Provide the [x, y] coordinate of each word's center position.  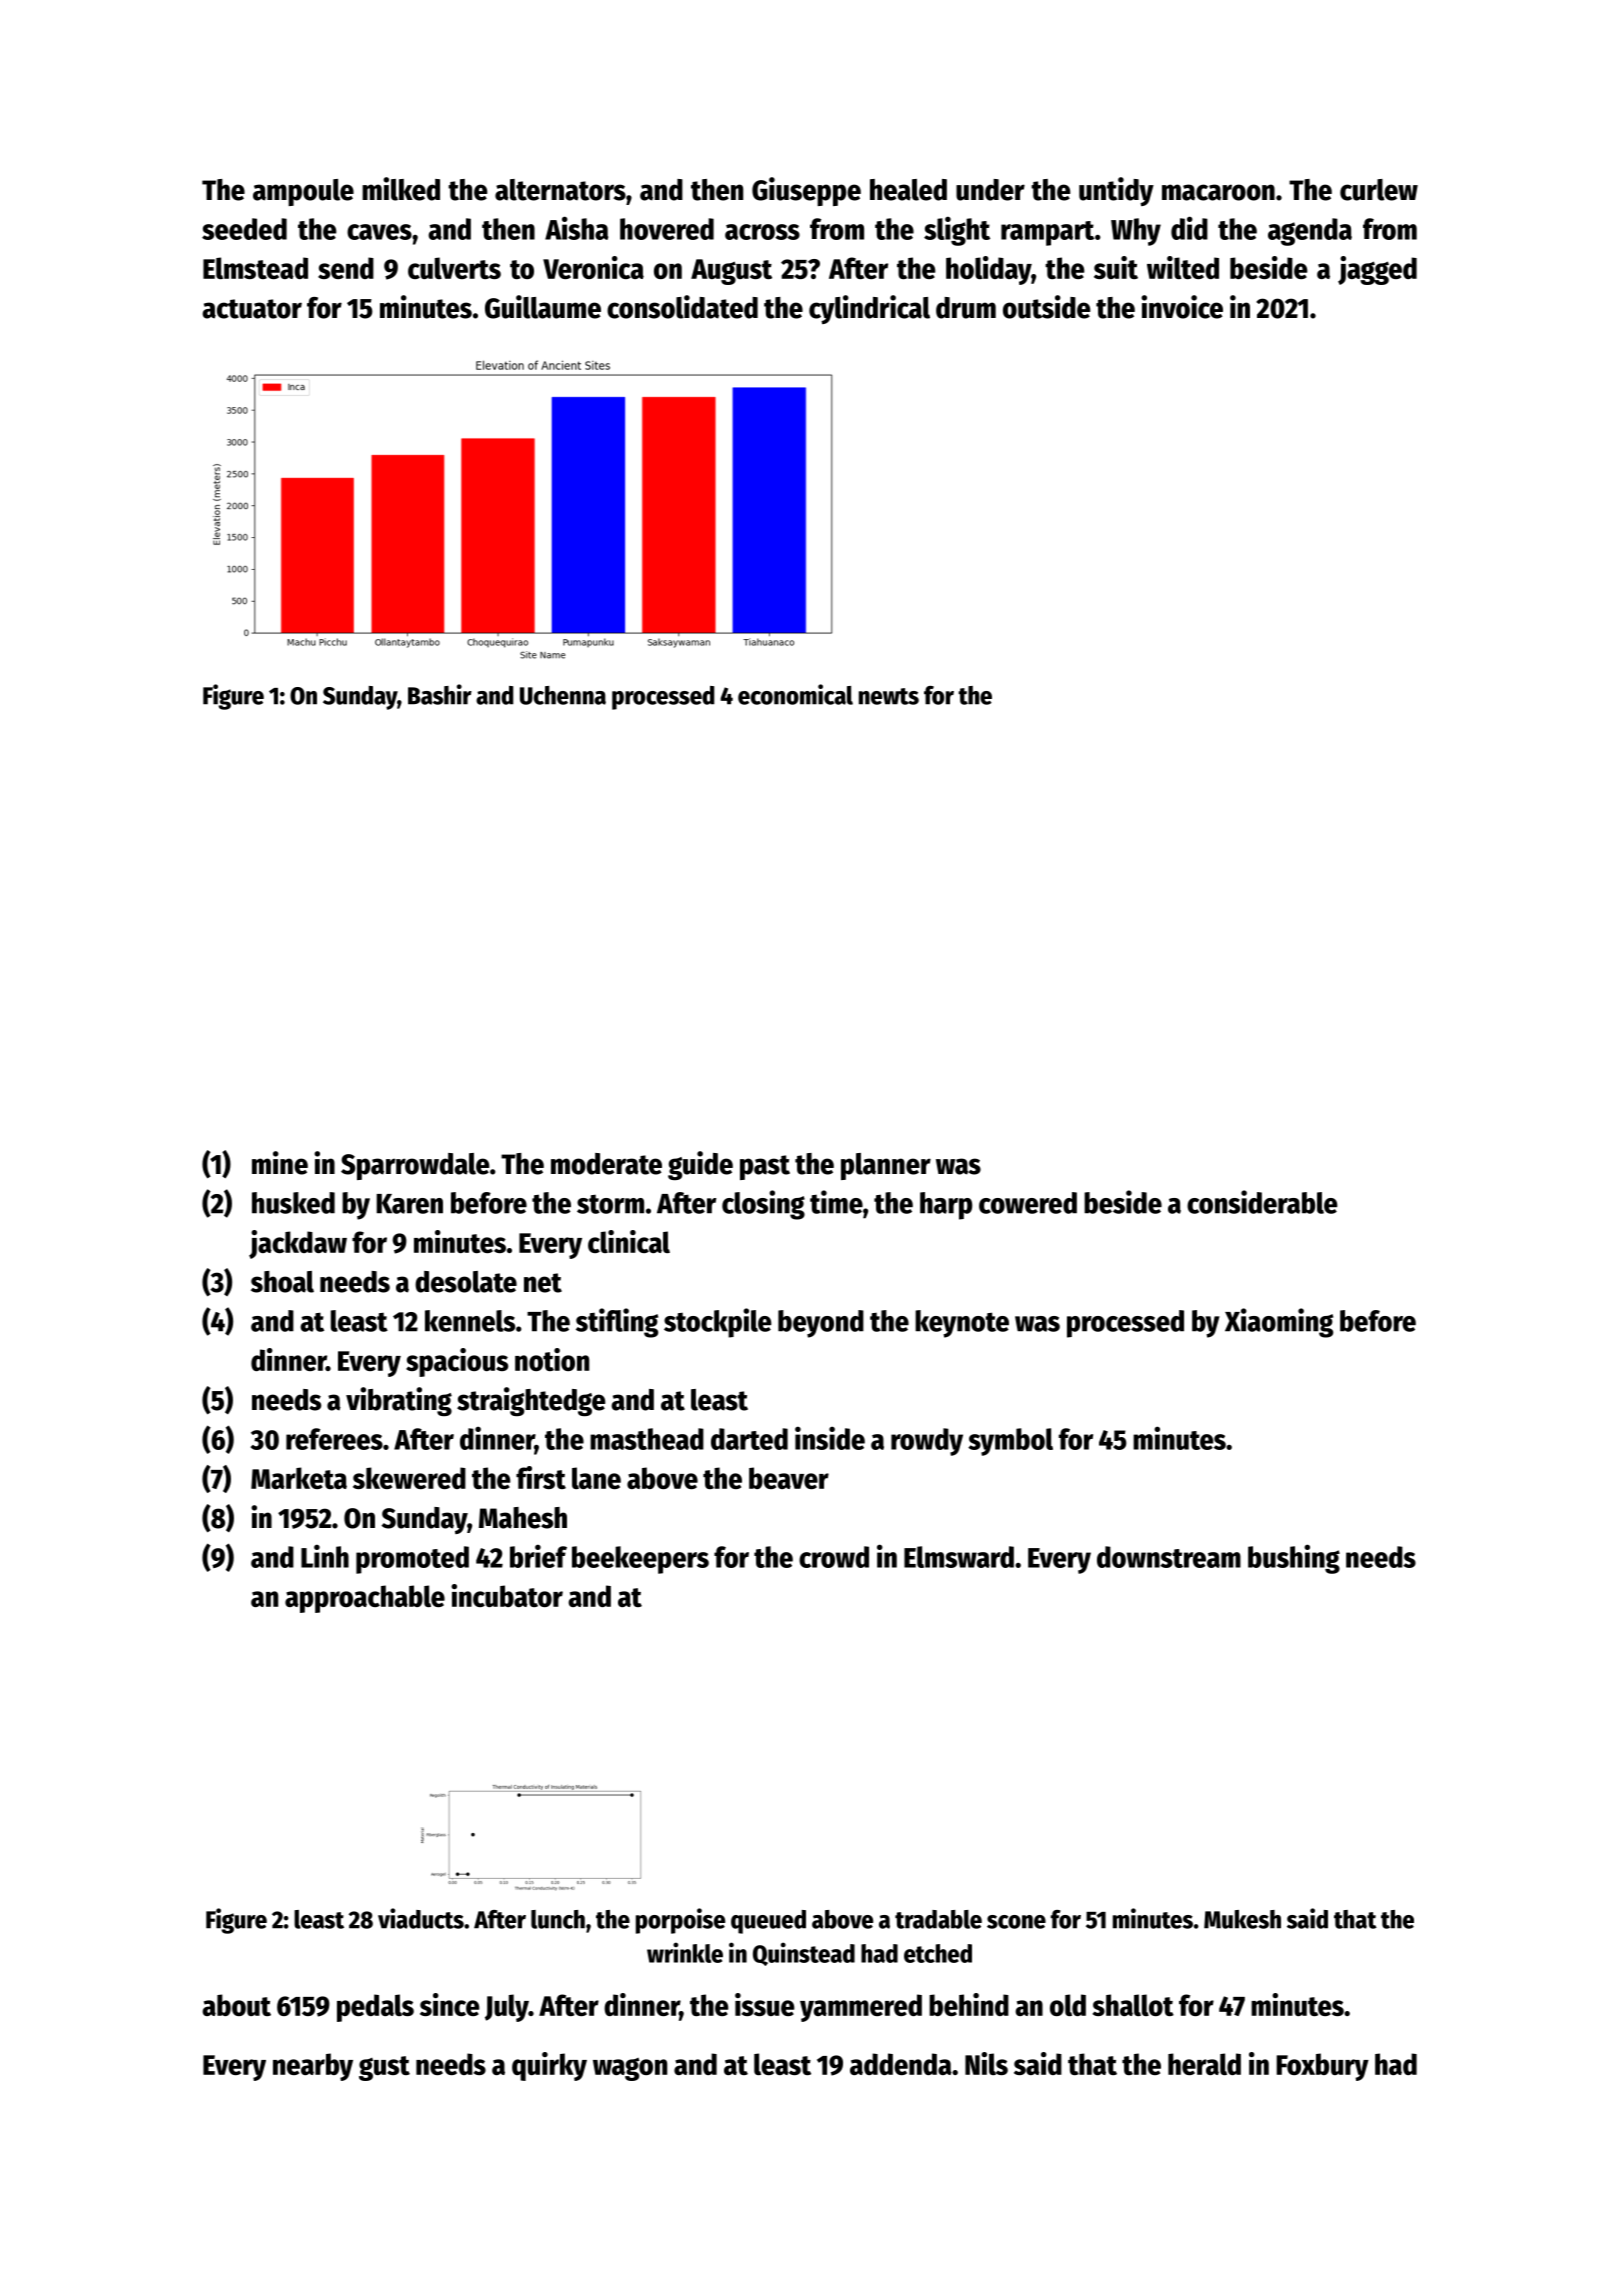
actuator [252, 309]
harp [946, 1206]
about [236, 2005]
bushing [1294, 1559]
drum [966, 308]
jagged [1377, 270]
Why [1136, 232]
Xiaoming [1279, 1323]
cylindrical [869, 309]
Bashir [440, 694]
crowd [834, 1557]
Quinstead [804, 1954]
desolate [466, 1282]
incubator [507, 1595]
